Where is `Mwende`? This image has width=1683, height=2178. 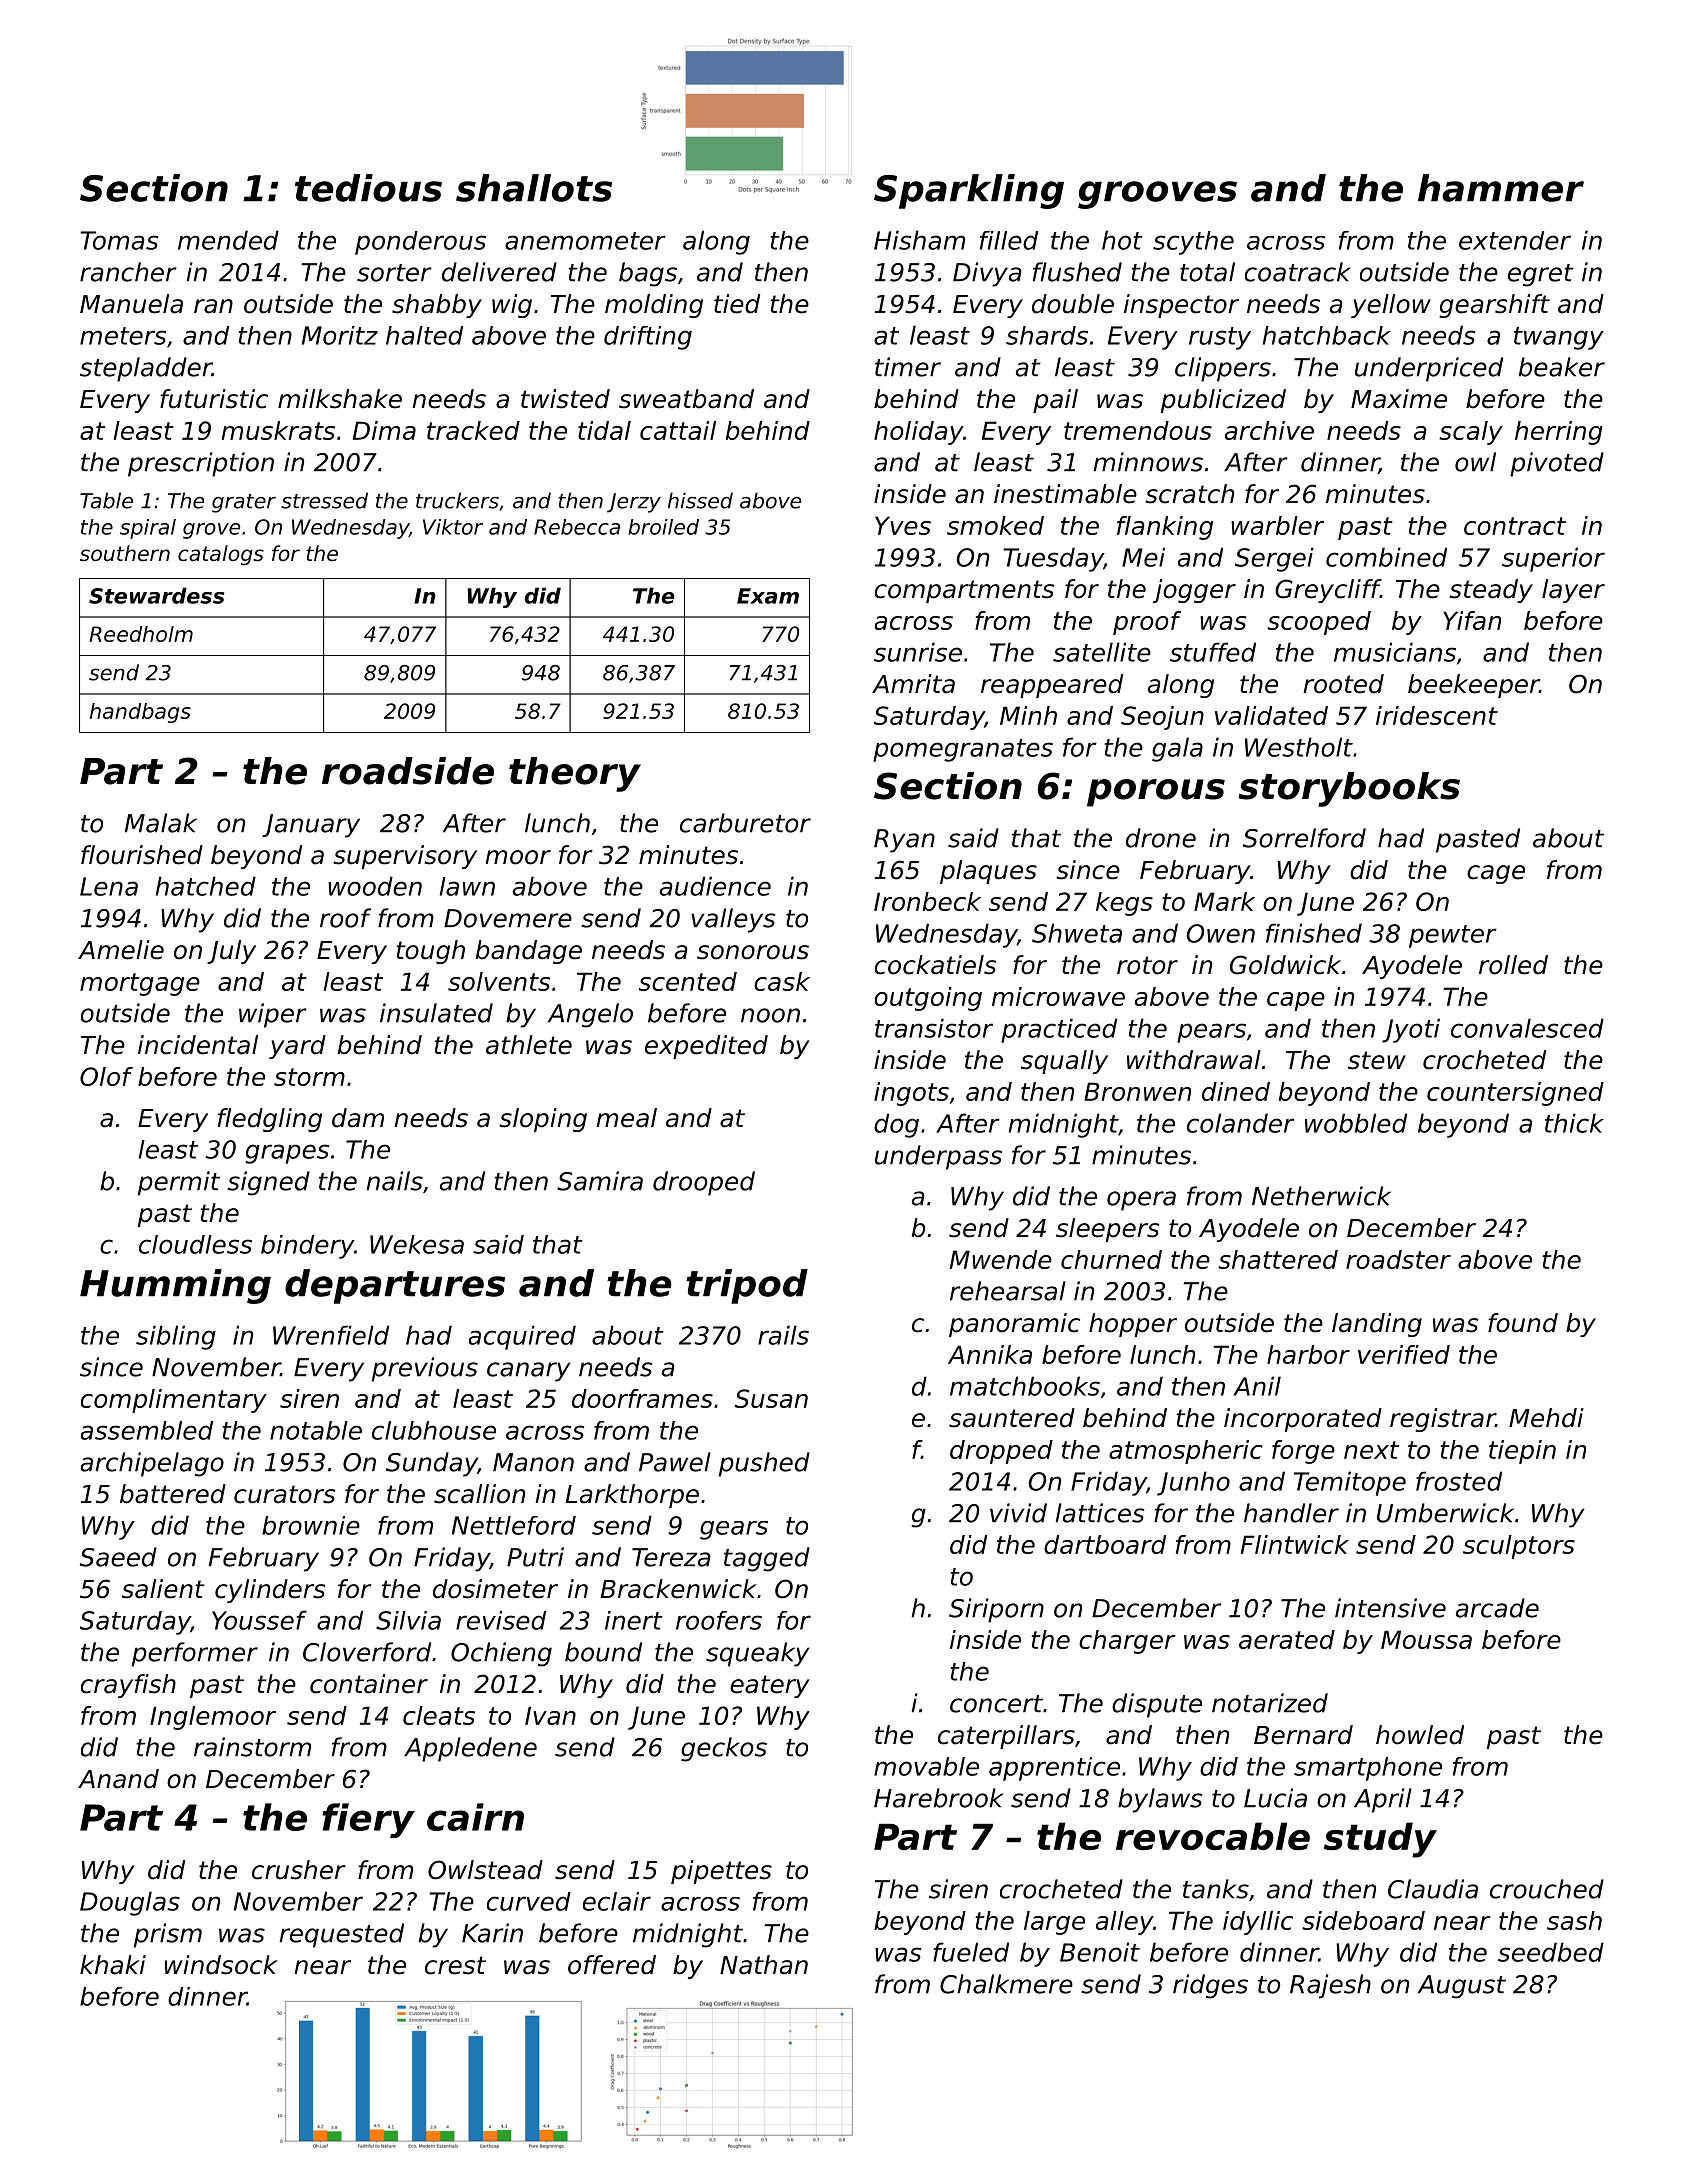
Mwende is located at coordinates (1001, 1259).
